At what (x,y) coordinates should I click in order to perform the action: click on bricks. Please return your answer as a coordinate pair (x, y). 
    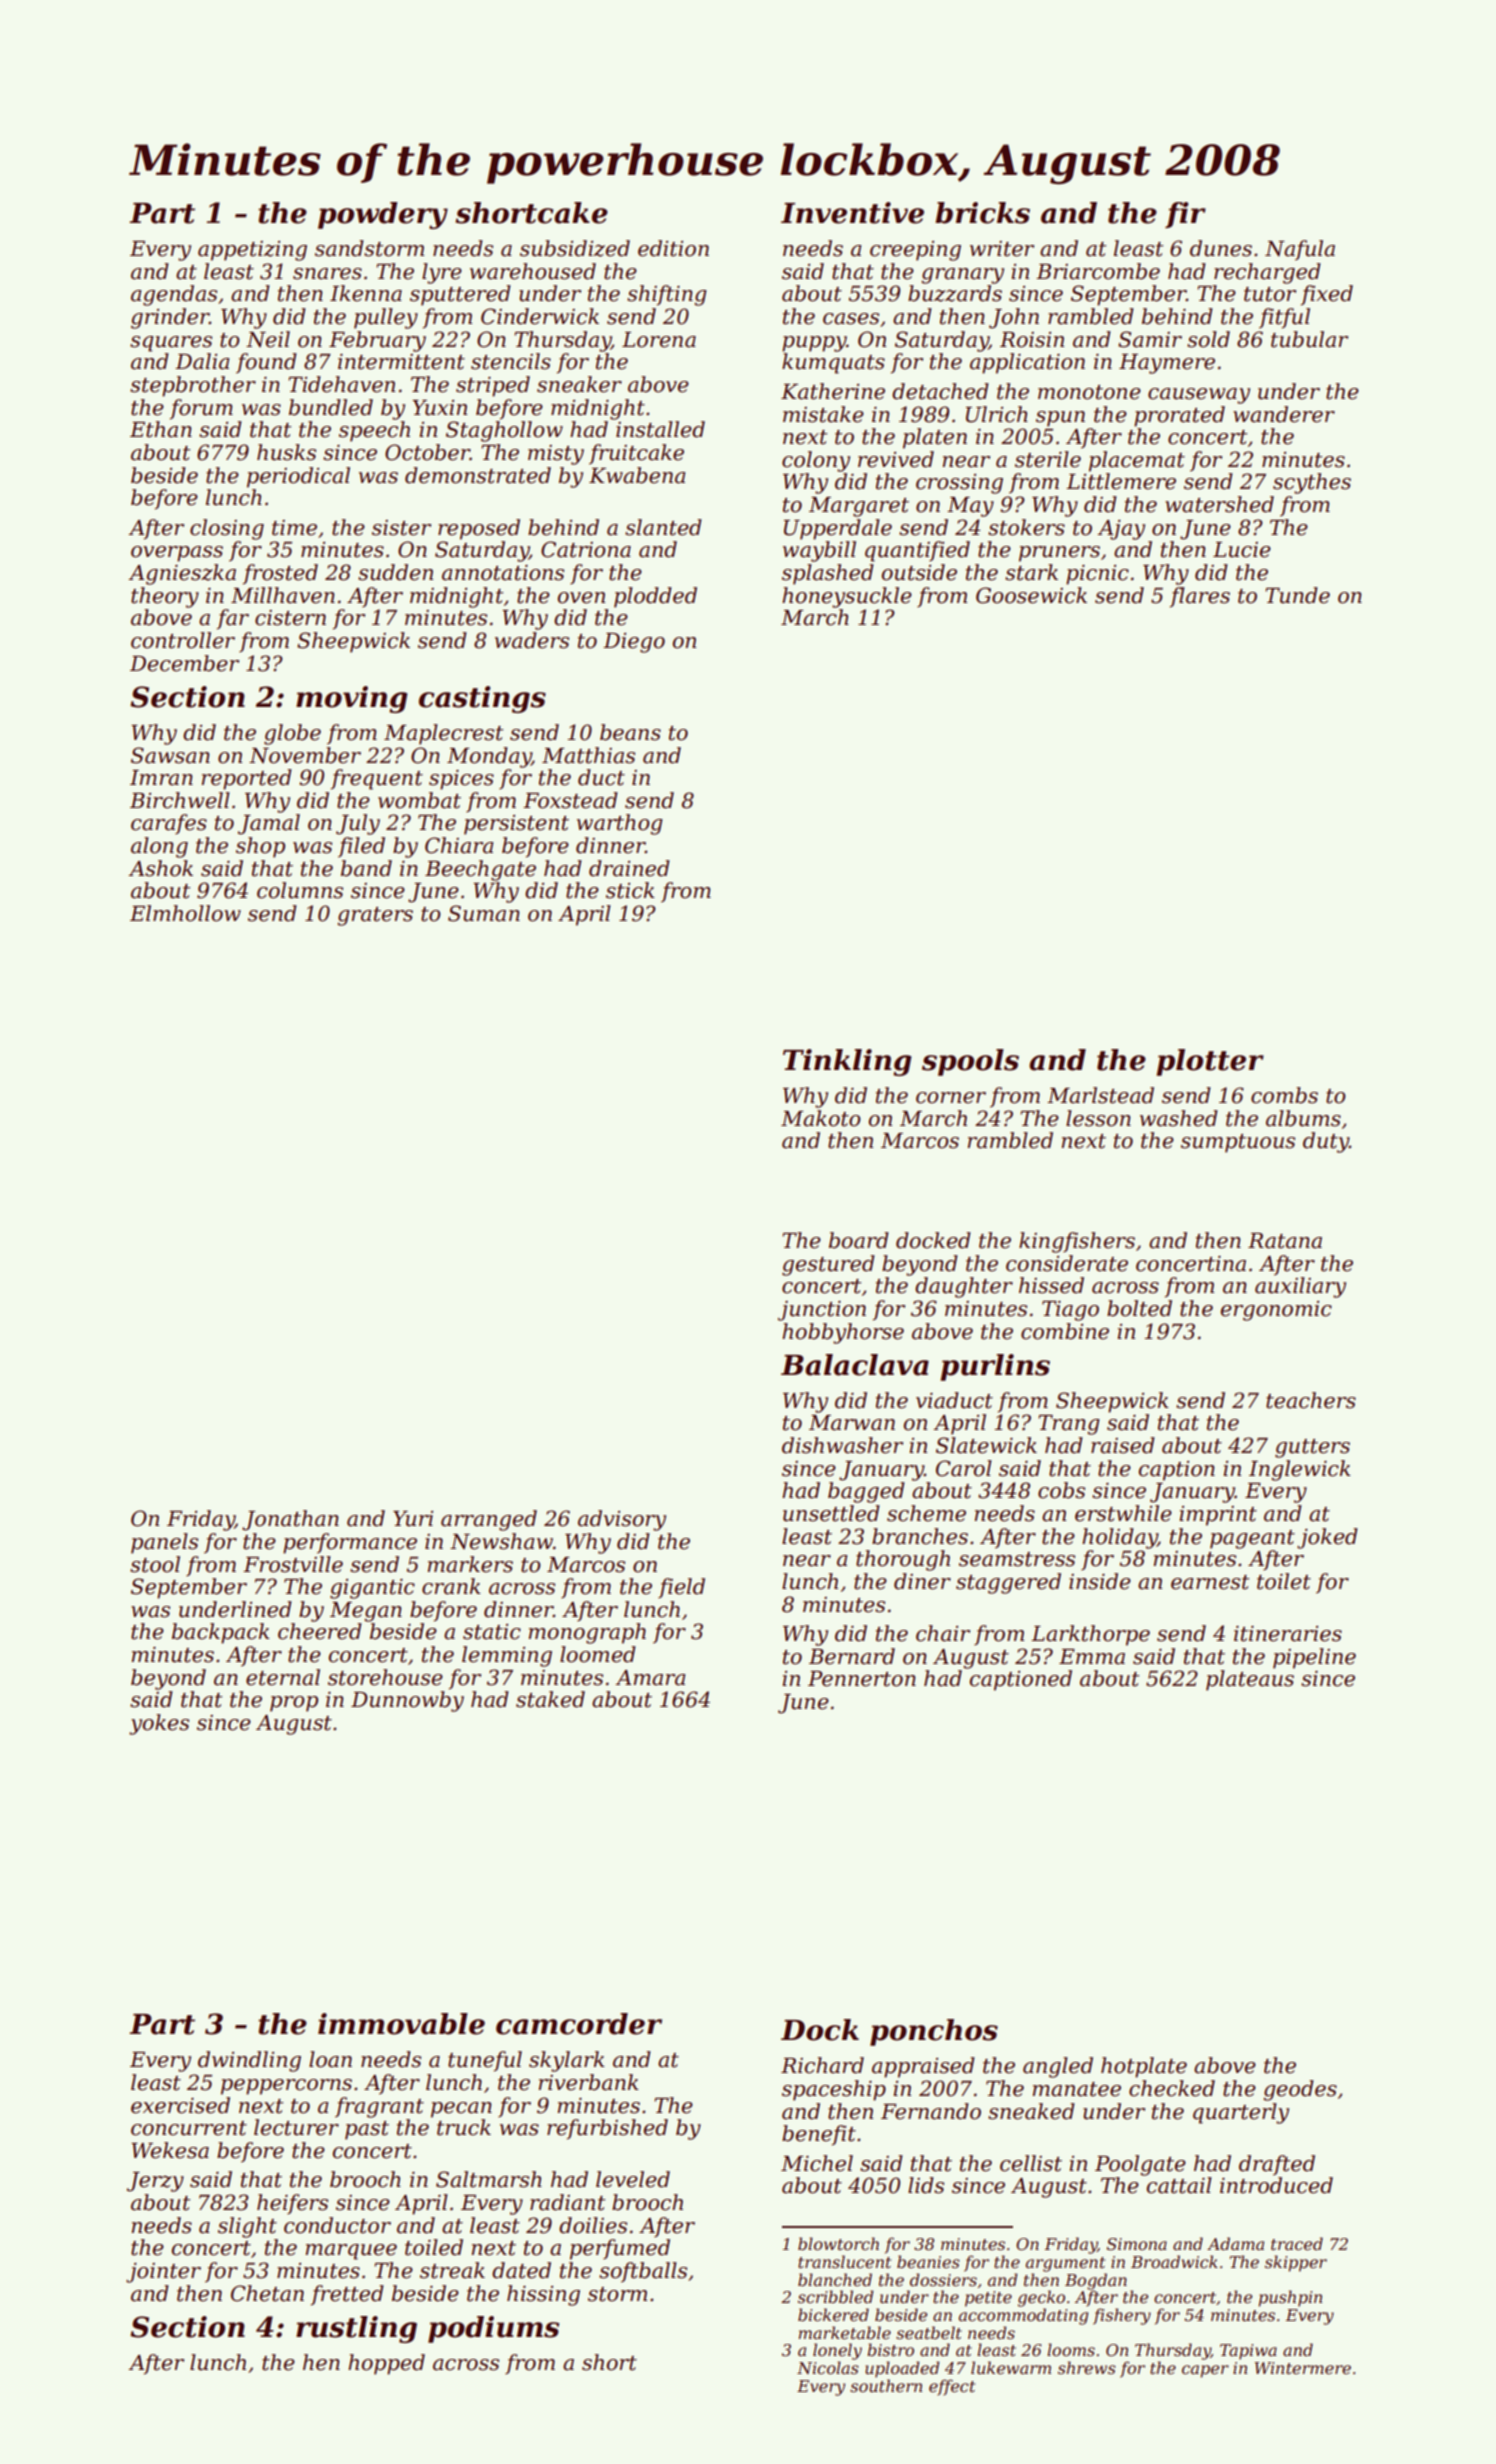
    Looking at the image, I should click on (982, 213).
